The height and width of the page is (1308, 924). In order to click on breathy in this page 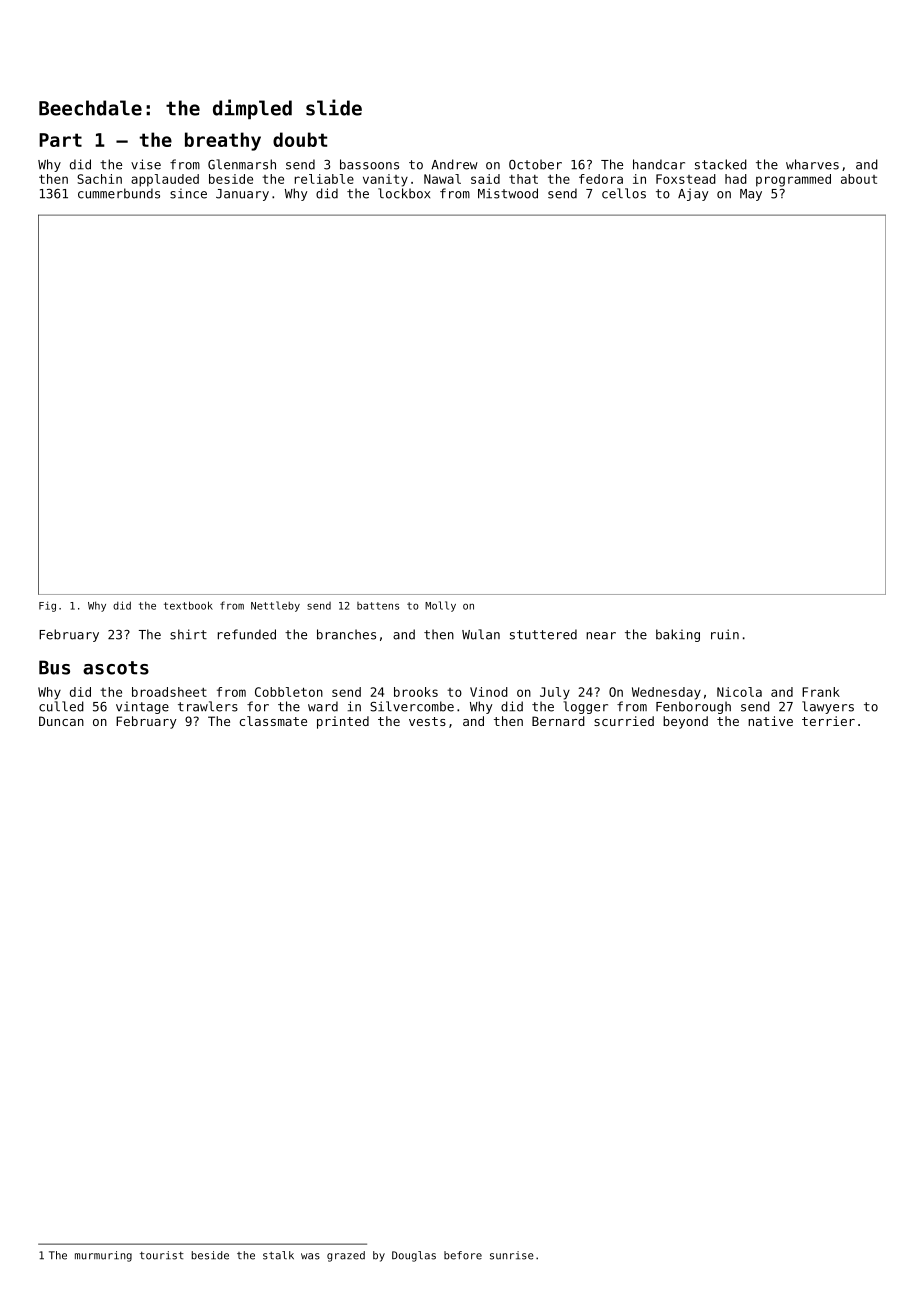, I will do `click(223, 141)`.
